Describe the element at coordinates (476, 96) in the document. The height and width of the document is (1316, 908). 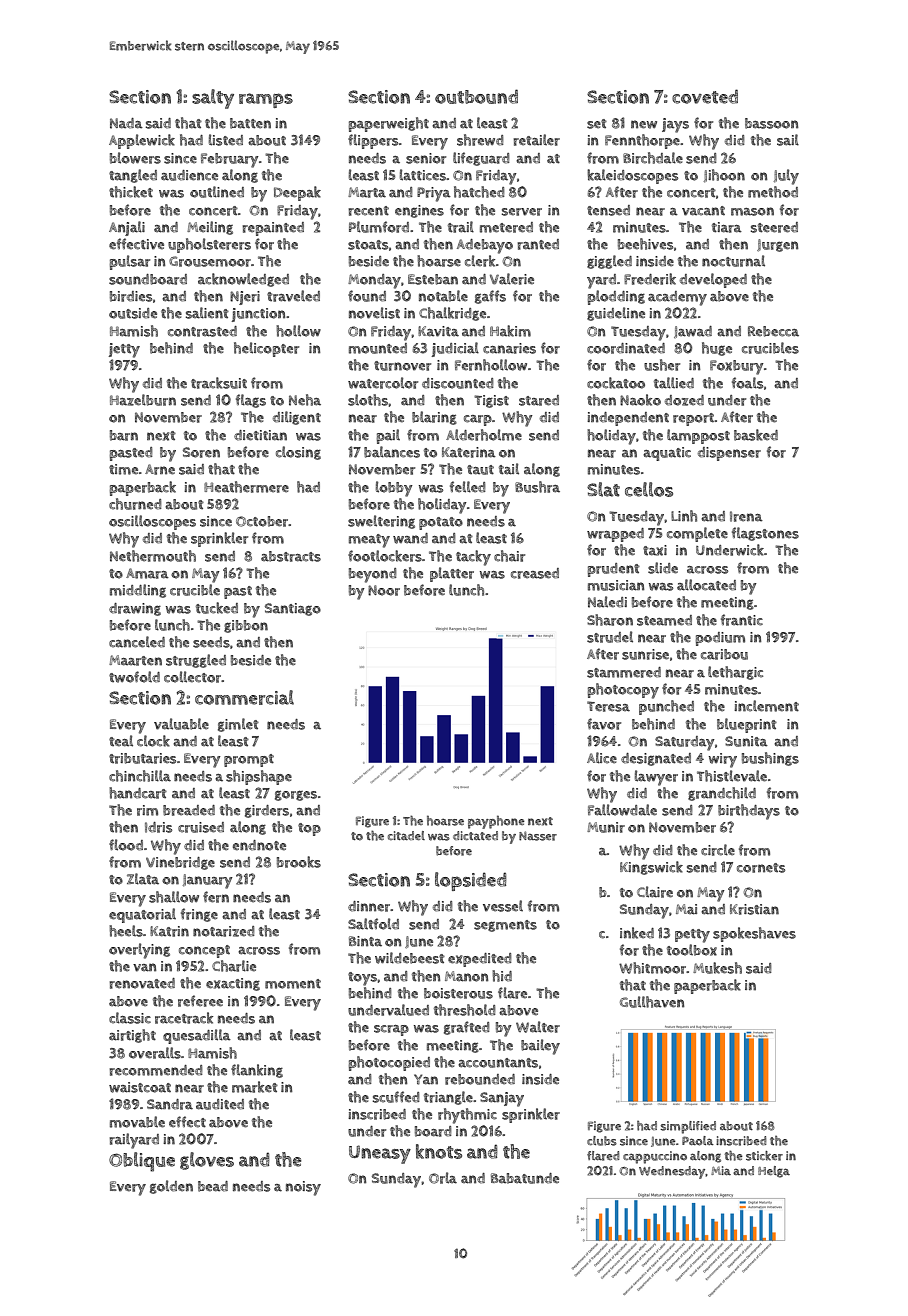
I see `outbound` at that location.
